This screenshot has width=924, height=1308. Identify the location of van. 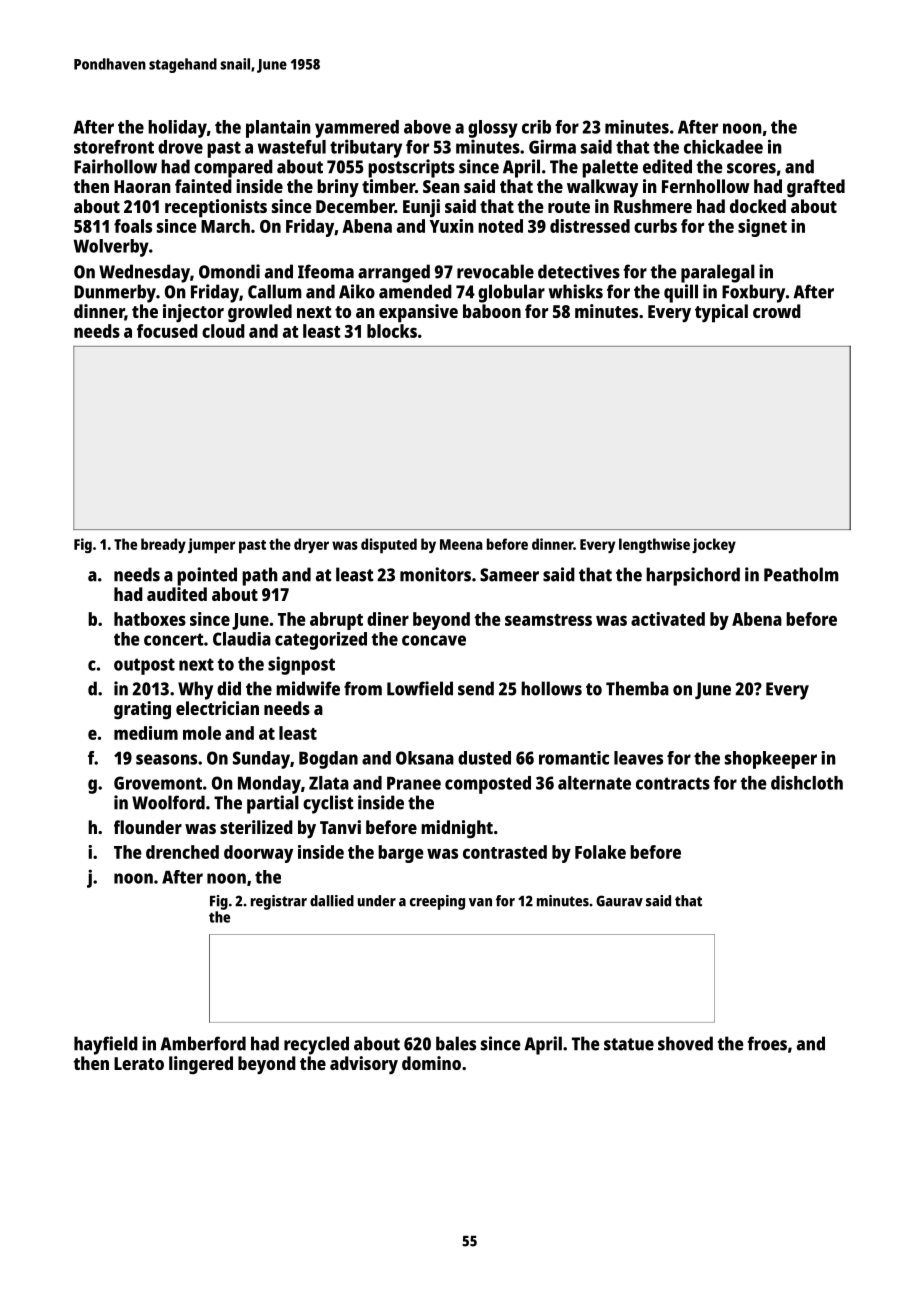
(480, 902).
